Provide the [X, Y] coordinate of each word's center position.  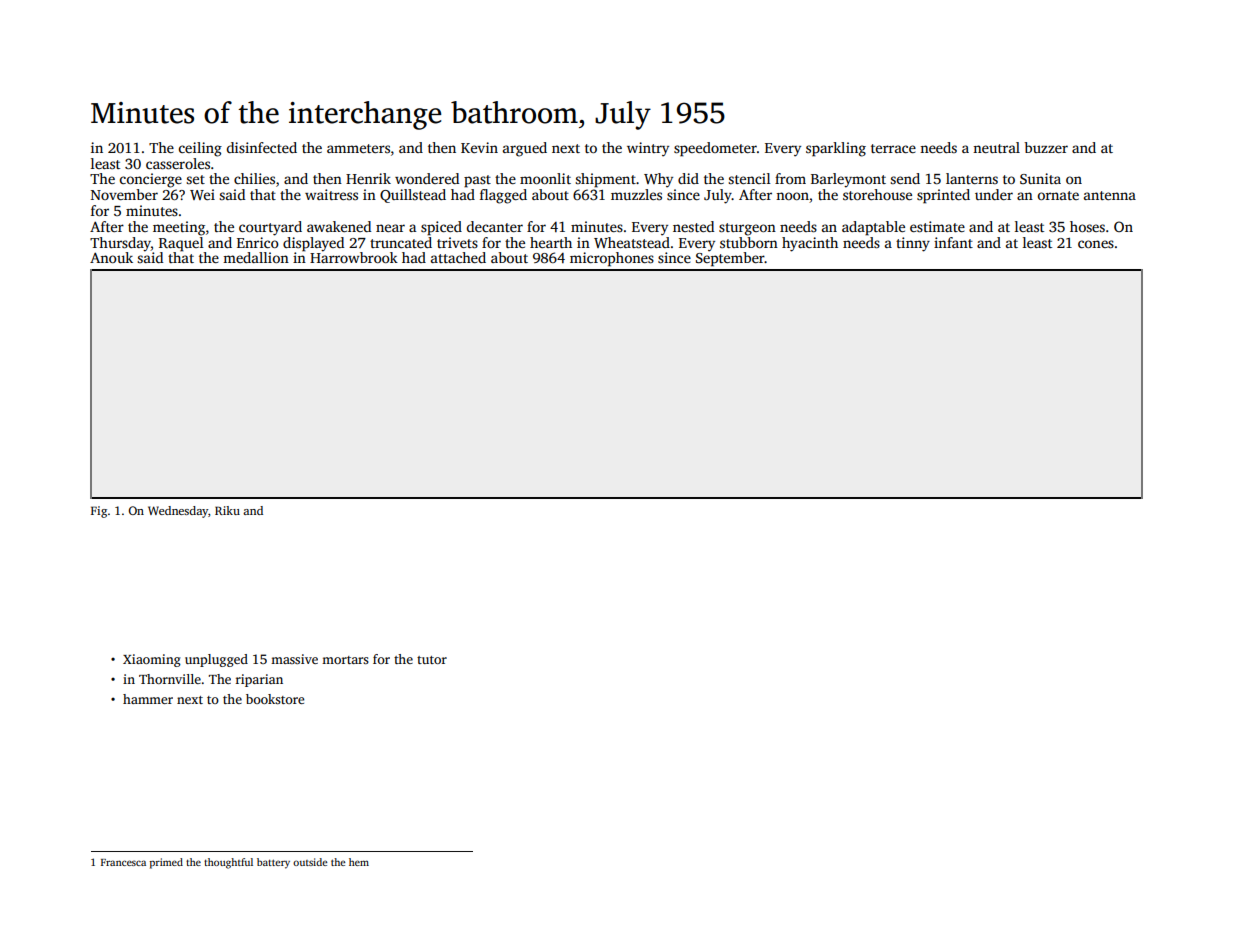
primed [166, 863]
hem [359, 862]
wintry [648, 149]
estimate [937, 226]
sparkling [836, 149]
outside [310, 862]
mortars [345, 660]
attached [458, 257]
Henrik [368, 178]
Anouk [111, 257]
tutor [432, 660]
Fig [99, 512]
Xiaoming [152, 660]
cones [1096, 244]
